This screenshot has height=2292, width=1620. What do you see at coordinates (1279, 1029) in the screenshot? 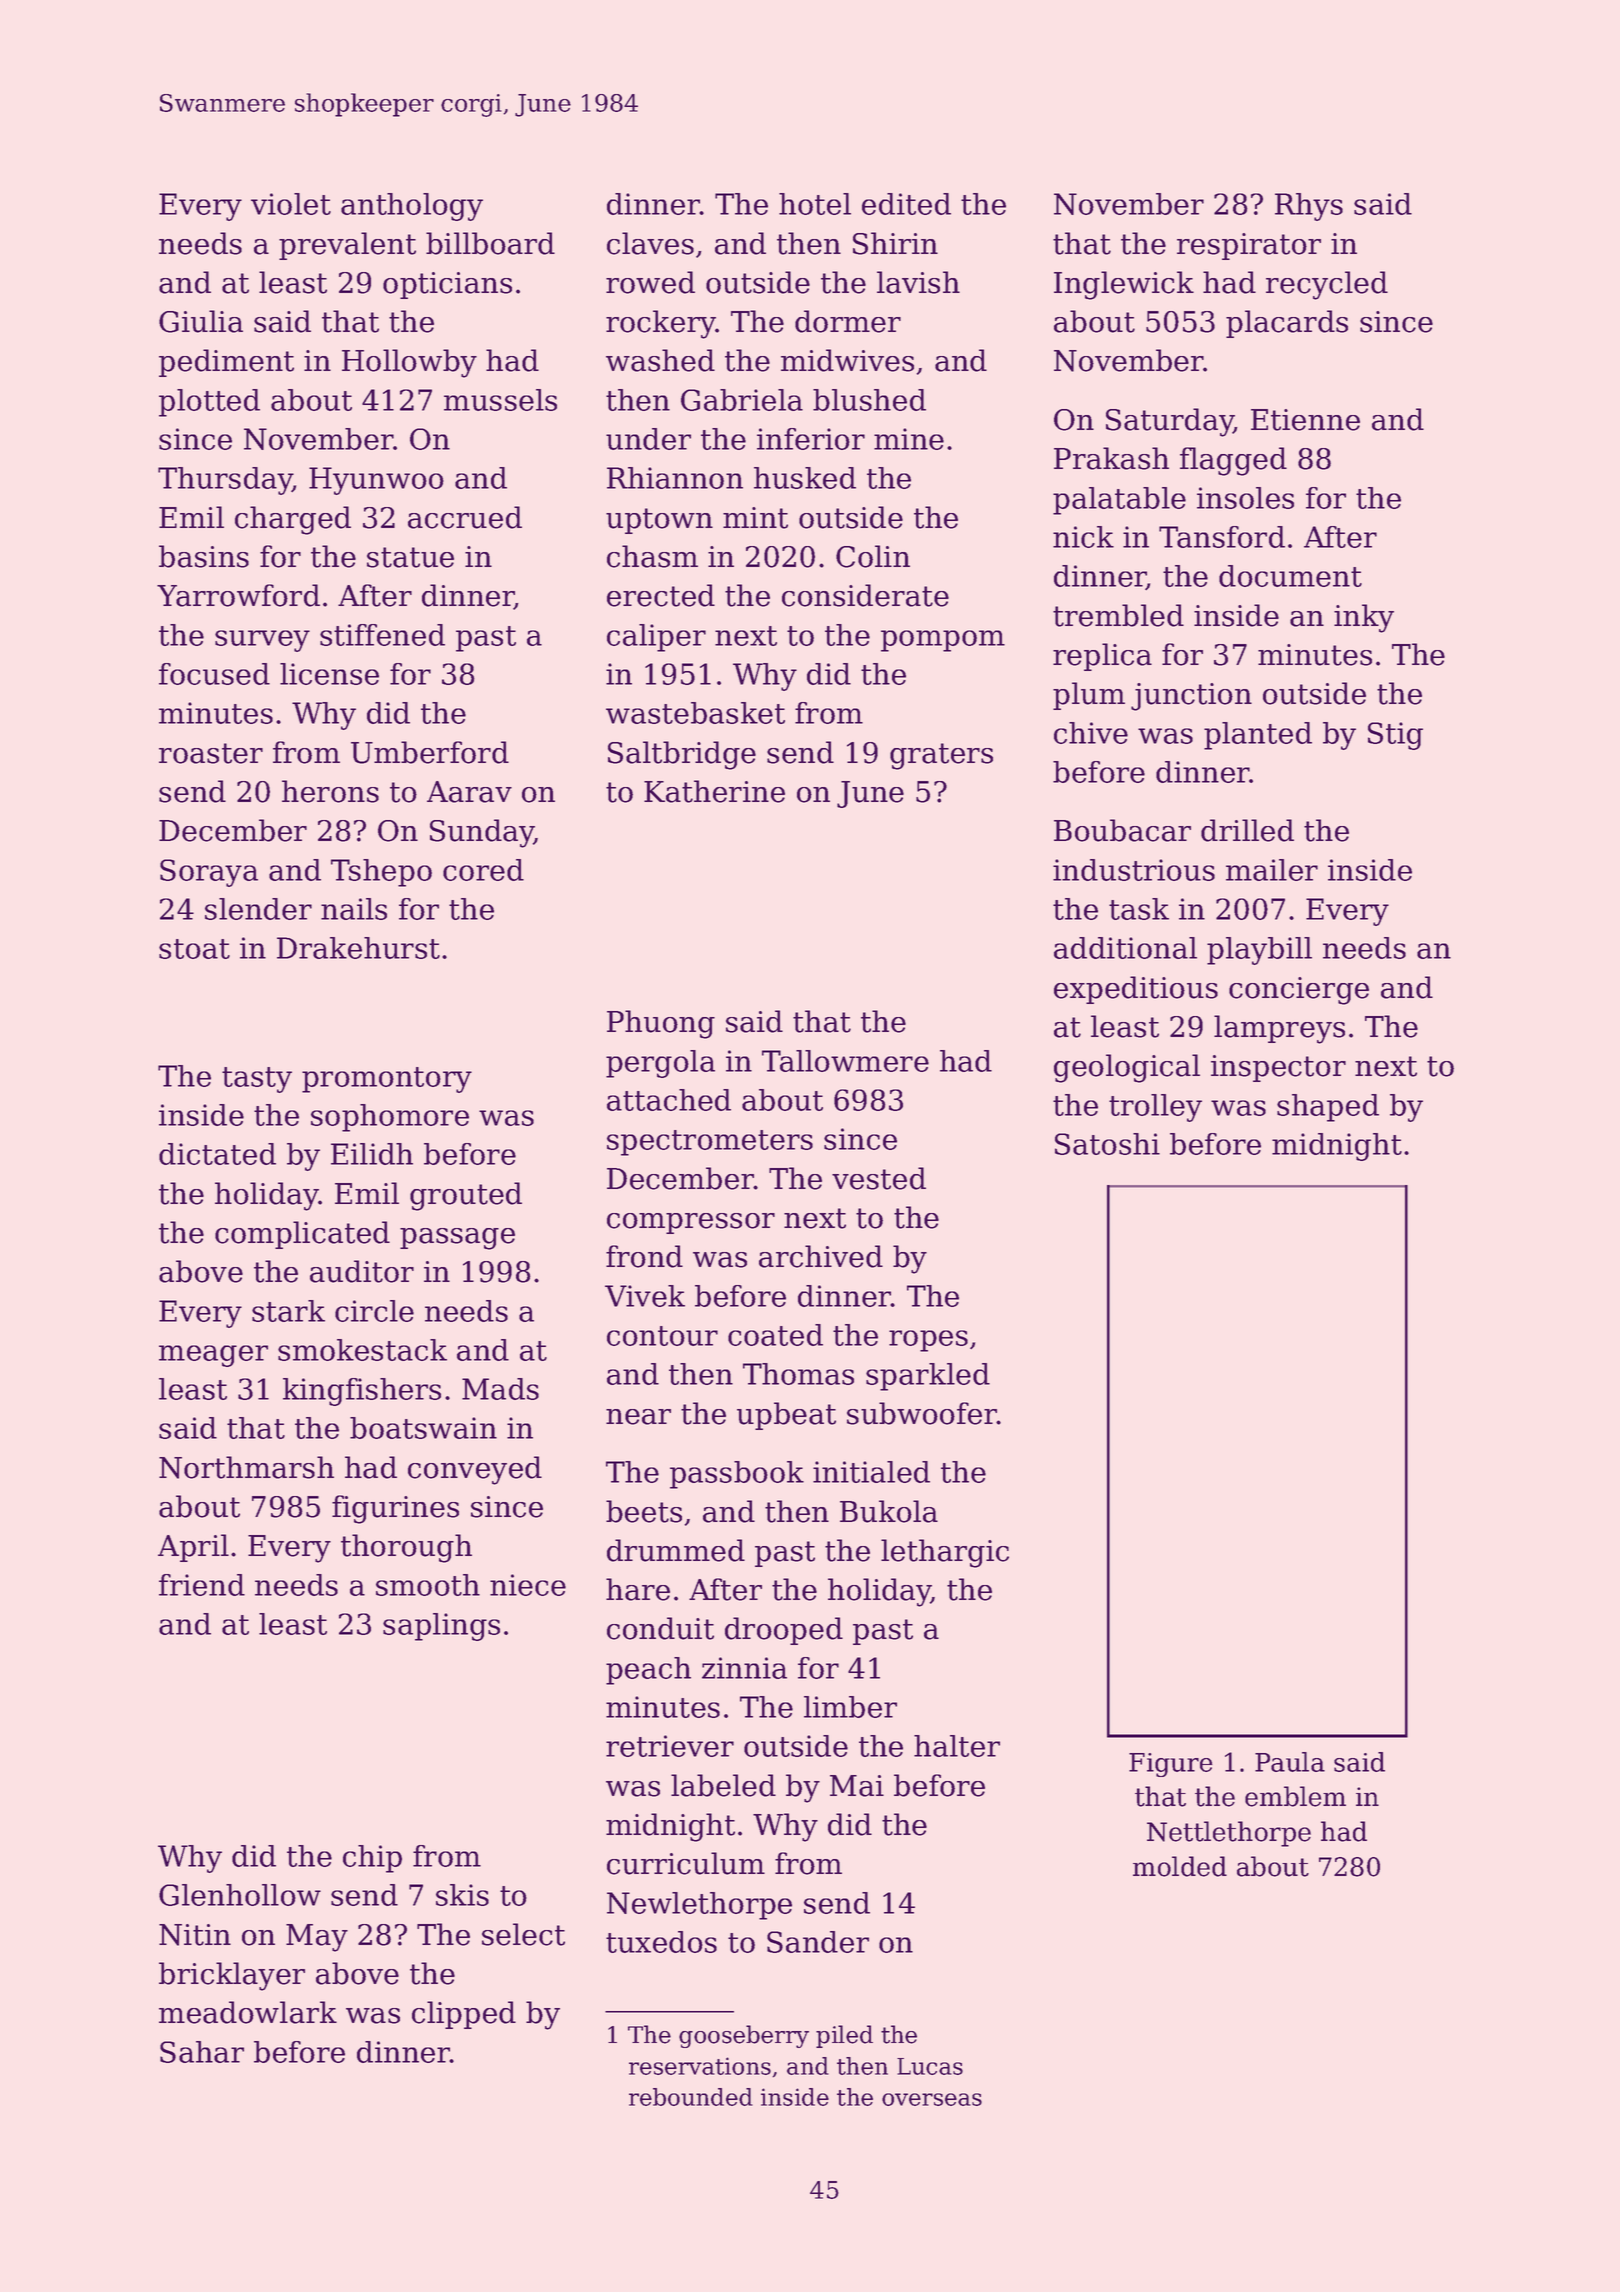
I see `lampreys` at bounding box center [1279, 1029].
